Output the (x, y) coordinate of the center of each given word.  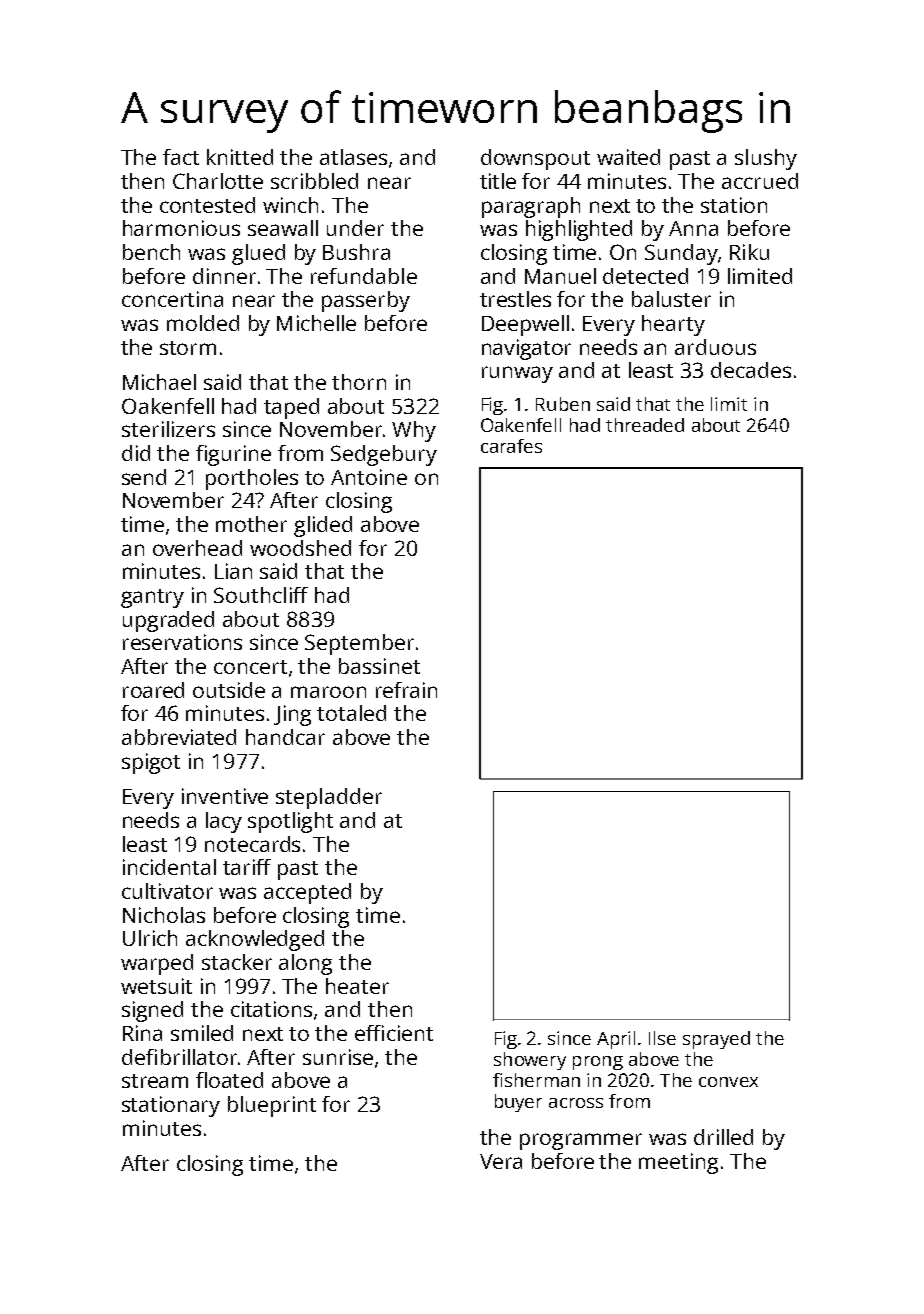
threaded (645, 425)
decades (751, 370)
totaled (351, 713)
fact (181, 157)
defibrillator (179, 1057)
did (136, 453)
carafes (511, 446)
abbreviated (179, 737)
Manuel (560, 276)
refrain (406, 690)
